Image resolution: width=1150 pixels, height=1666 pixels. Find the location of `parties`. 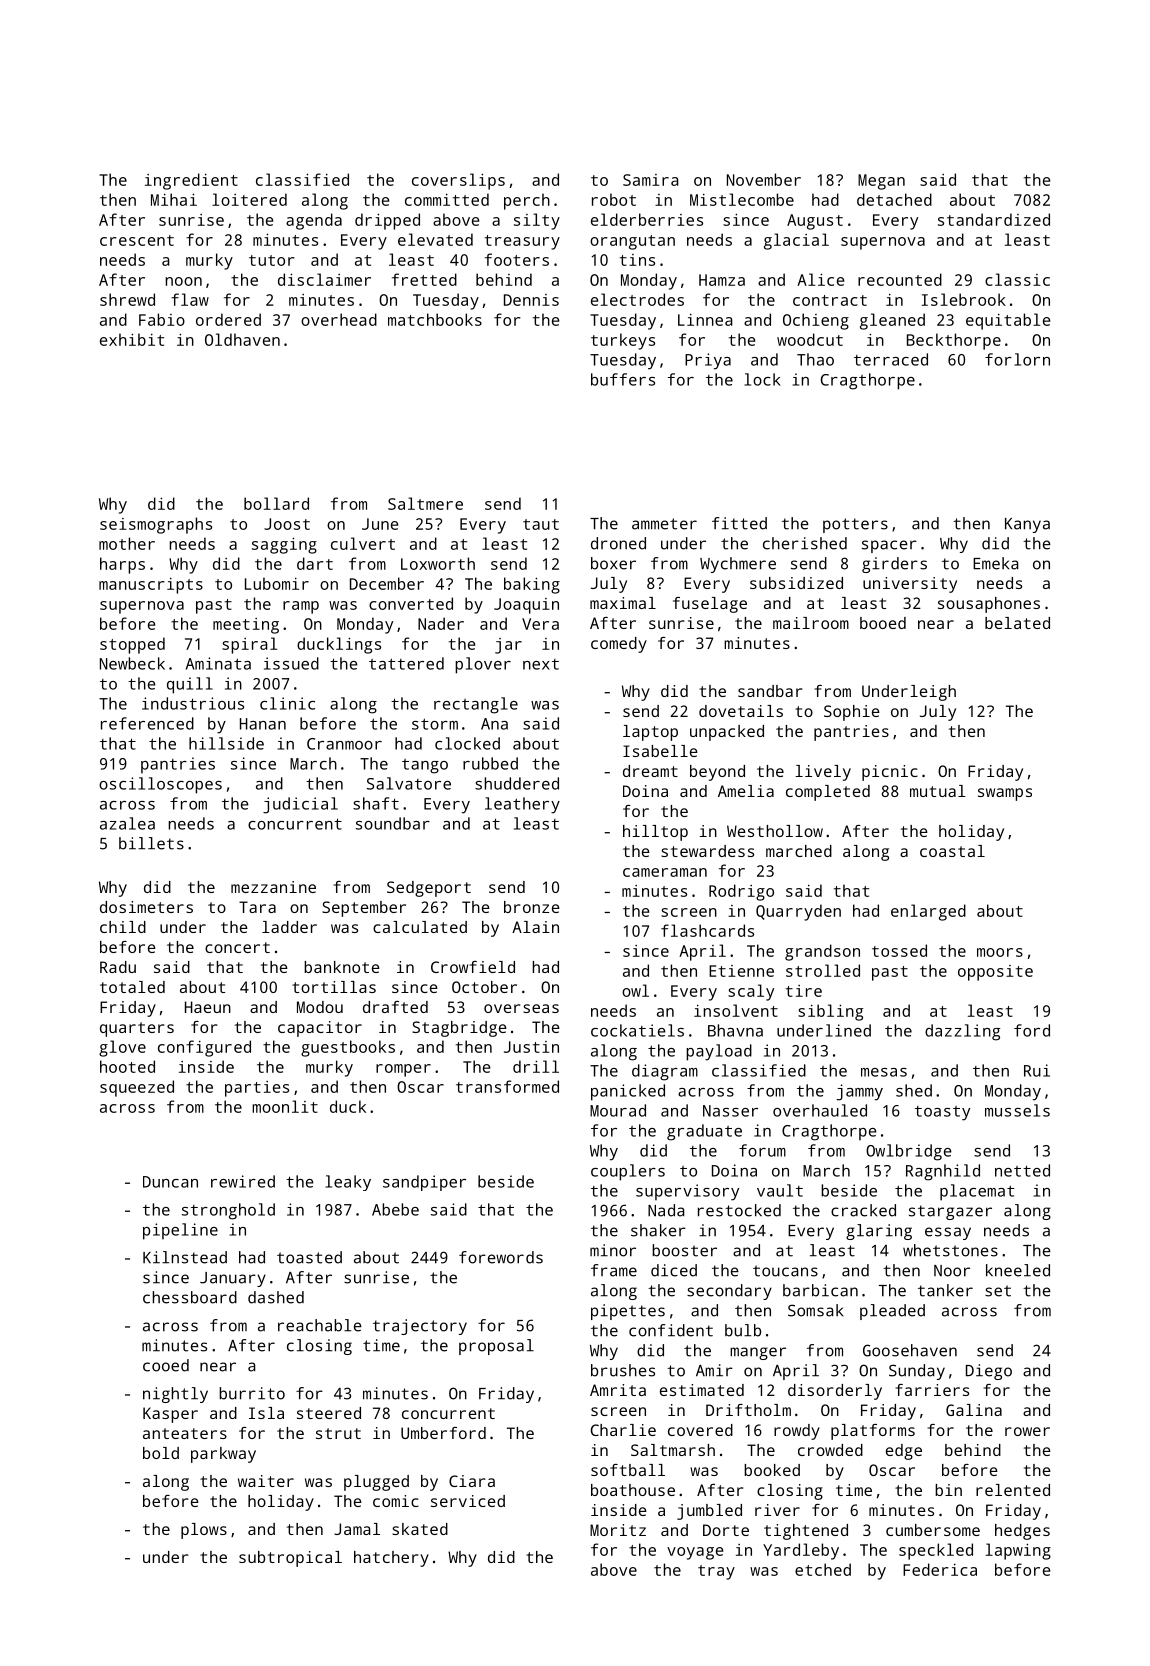

parties is located at coordinates (257, 1089).
